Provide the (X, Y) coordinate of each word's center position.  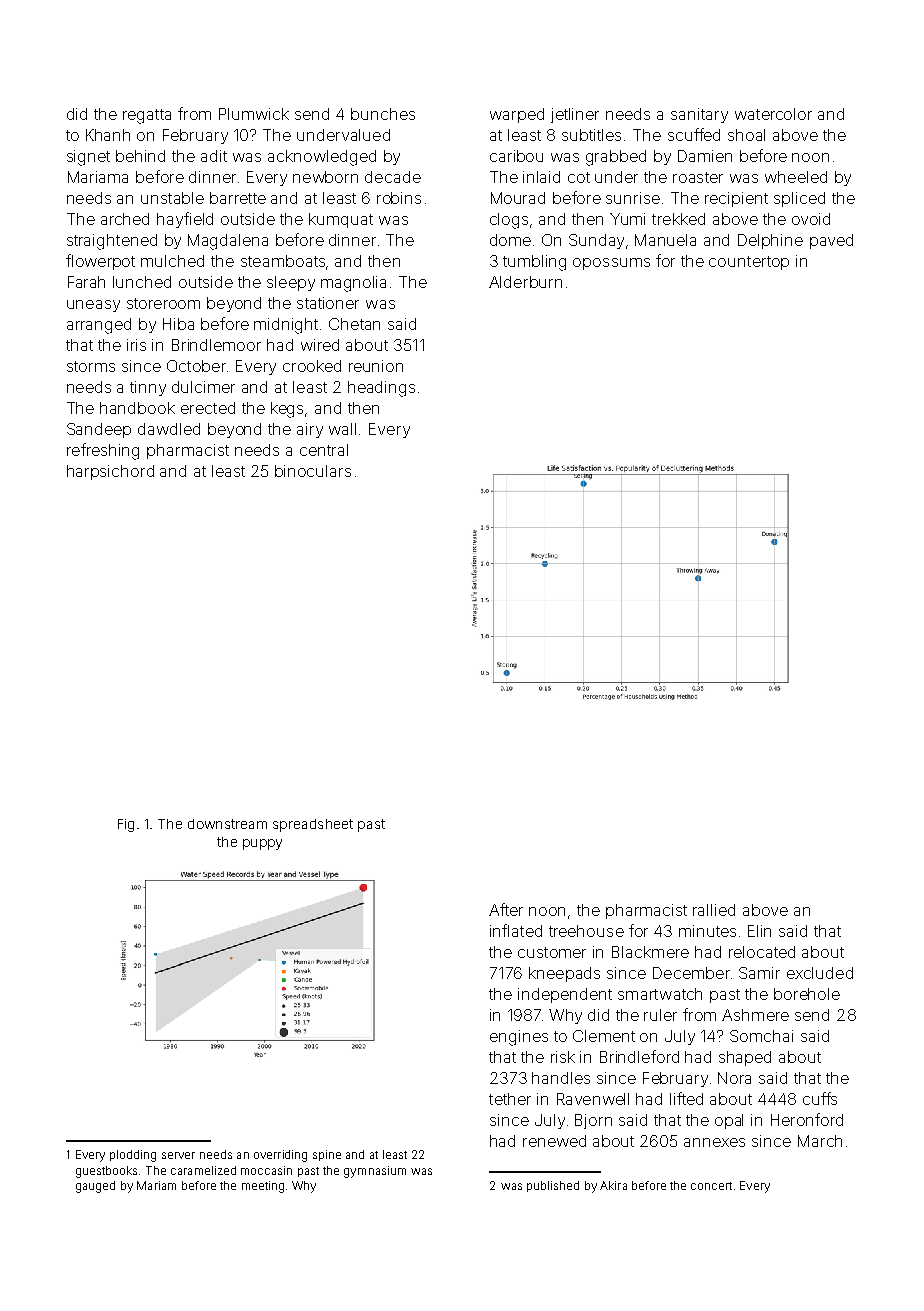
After (506, 909)
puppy (262, 844)
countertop (749, 263)
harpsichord (110, 472)
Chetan (354, 324)
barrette (238, 198)
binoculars (313, 471)
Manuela (665, 240)
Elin (759, 931)
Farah (86, 282)
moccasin (266, 1170)
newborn (325, 177)
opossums (611, 264)
